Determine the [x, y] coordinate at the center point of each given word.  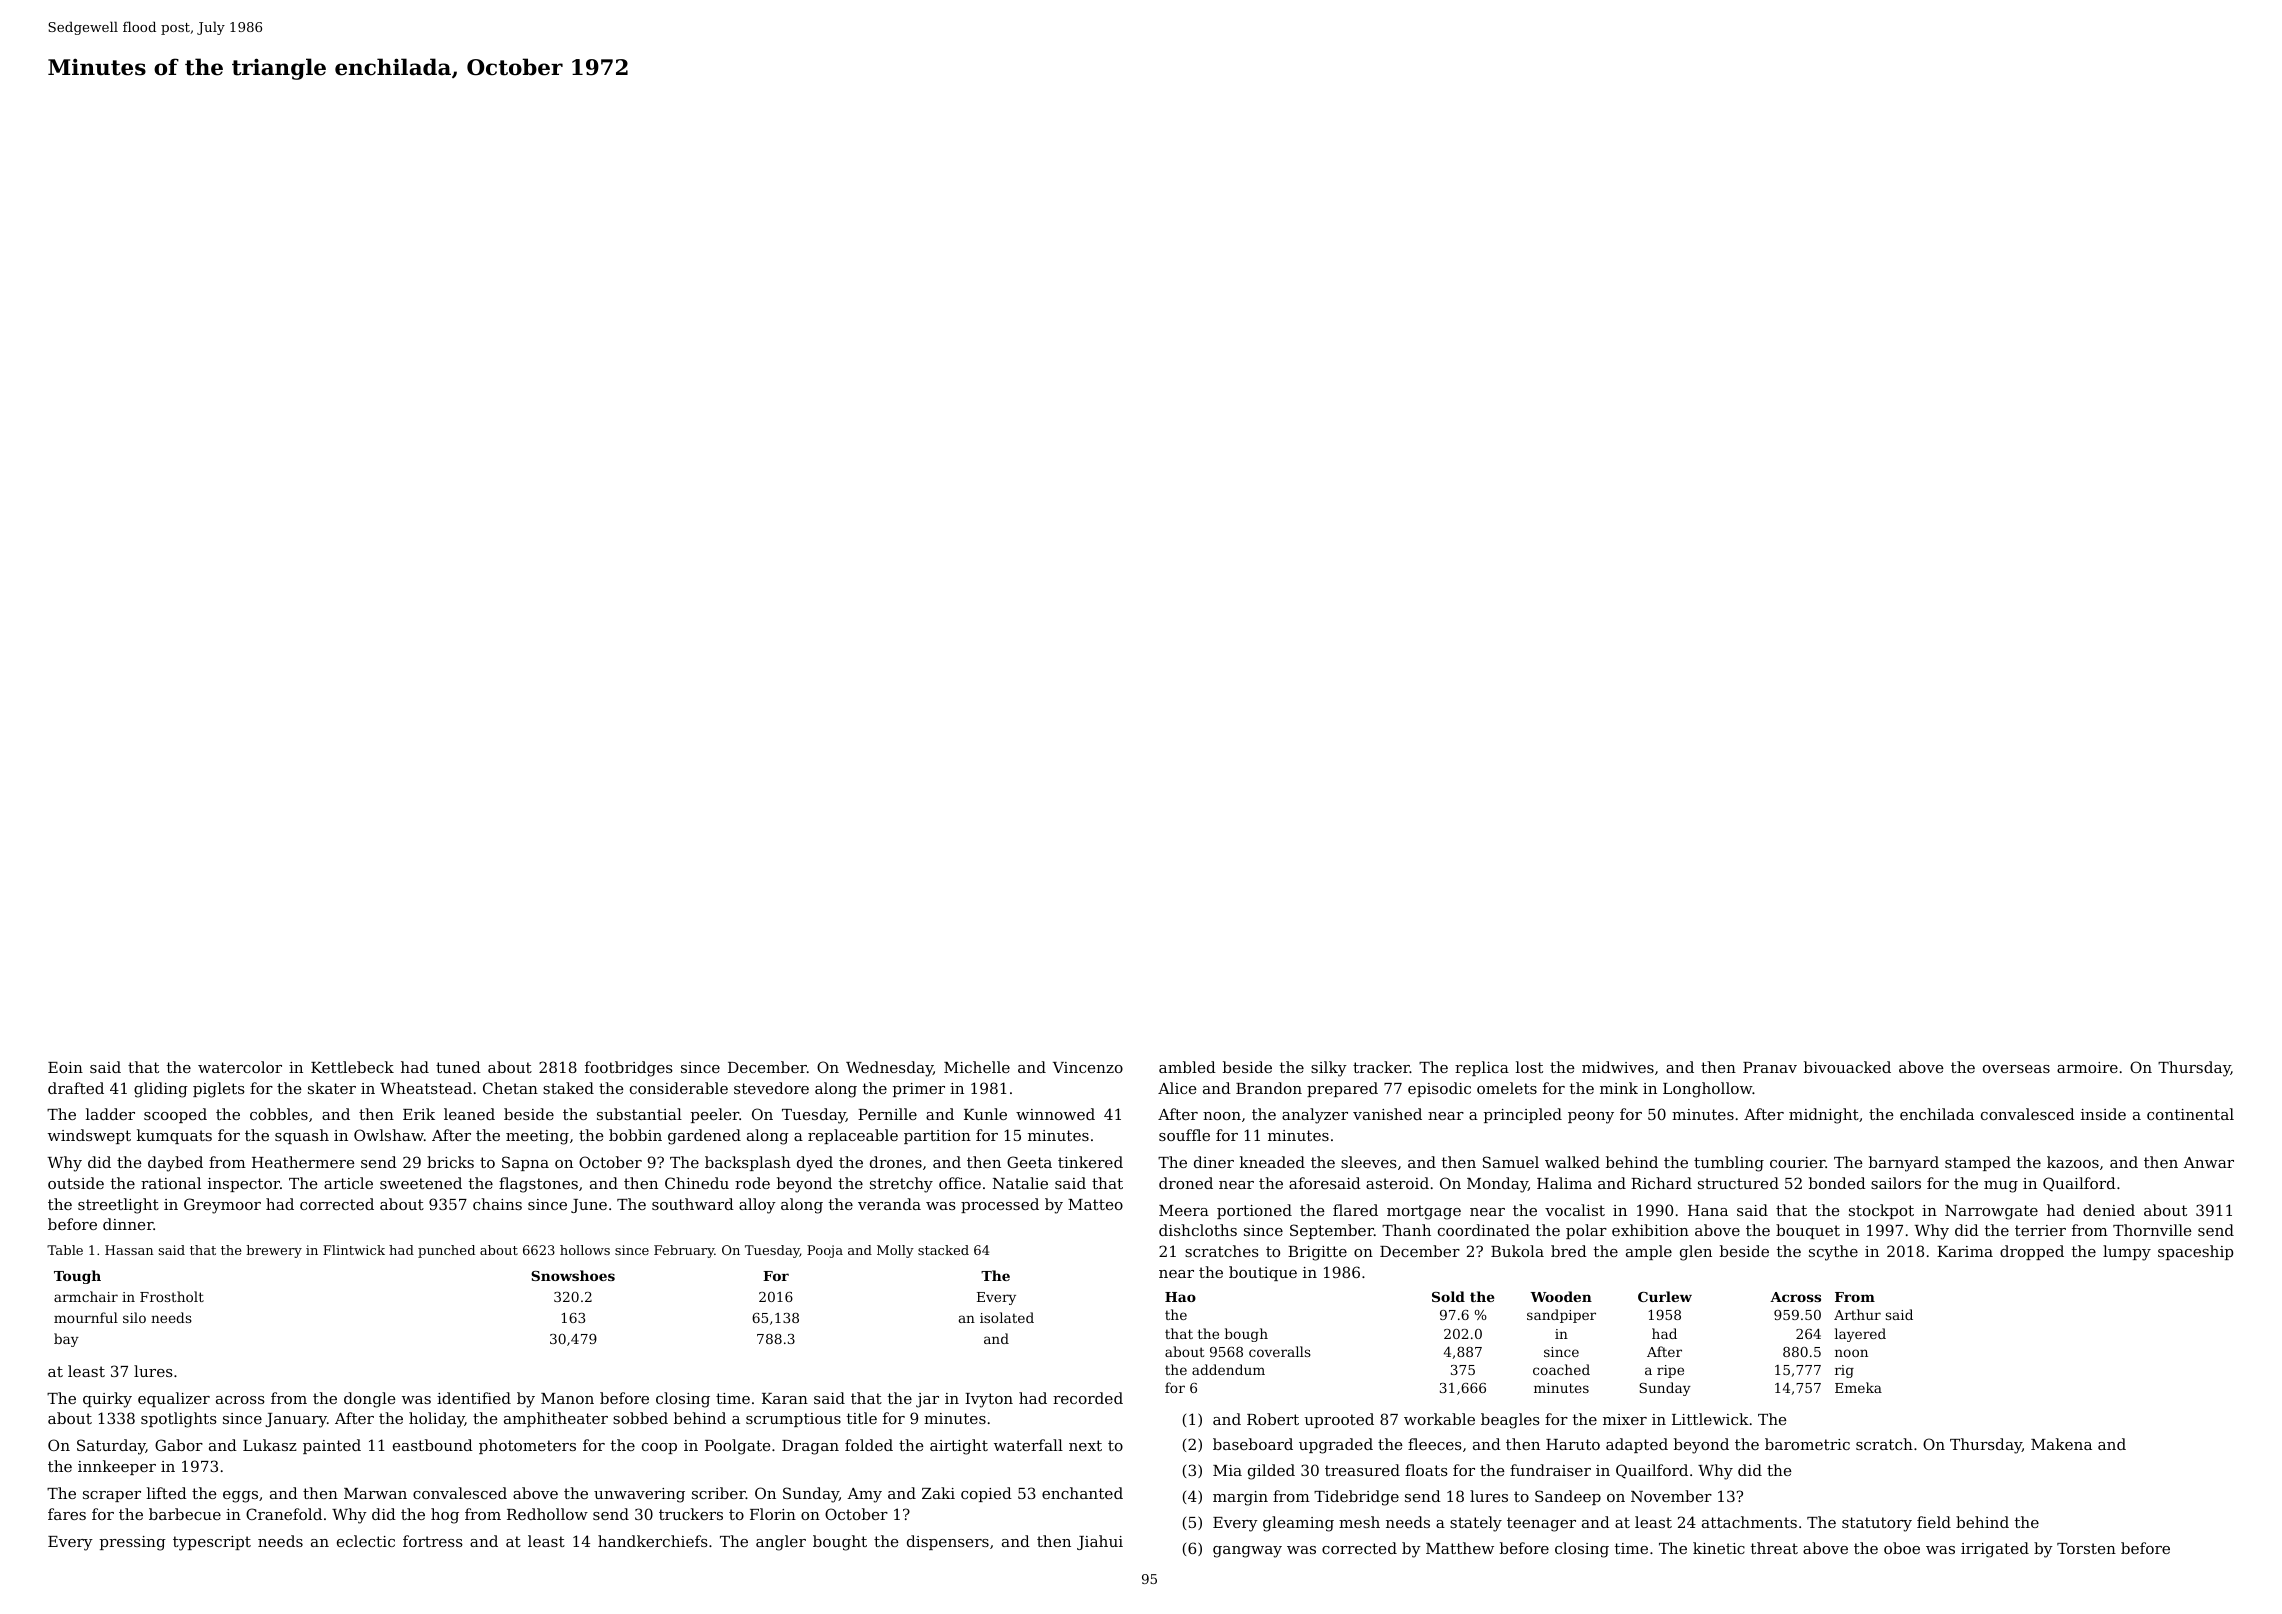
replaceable [853, 1136]
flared [1355, 1210]
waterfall [1028, 1445]
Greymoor [222, 1206]
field [1934, 1522]
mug [2001, 1187]
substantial [639, 1114]
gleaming [1298, 1524]
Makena [2061, 1444]
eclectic [366, 1541]
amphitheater [556, 1419]
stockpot [1881, 1211]
